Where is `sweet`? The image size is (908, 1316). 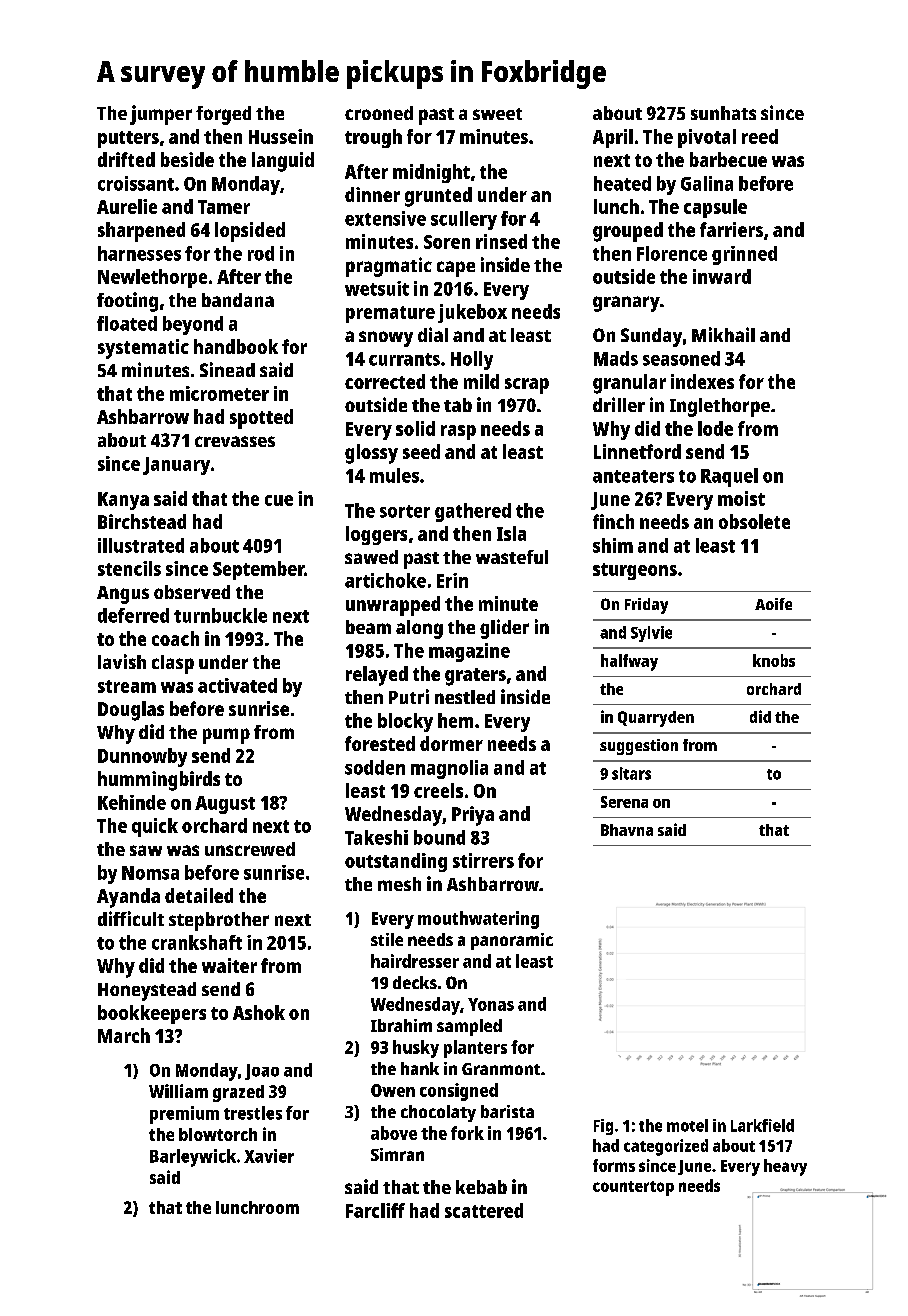 sweet is located at coordinates (497, 114).
